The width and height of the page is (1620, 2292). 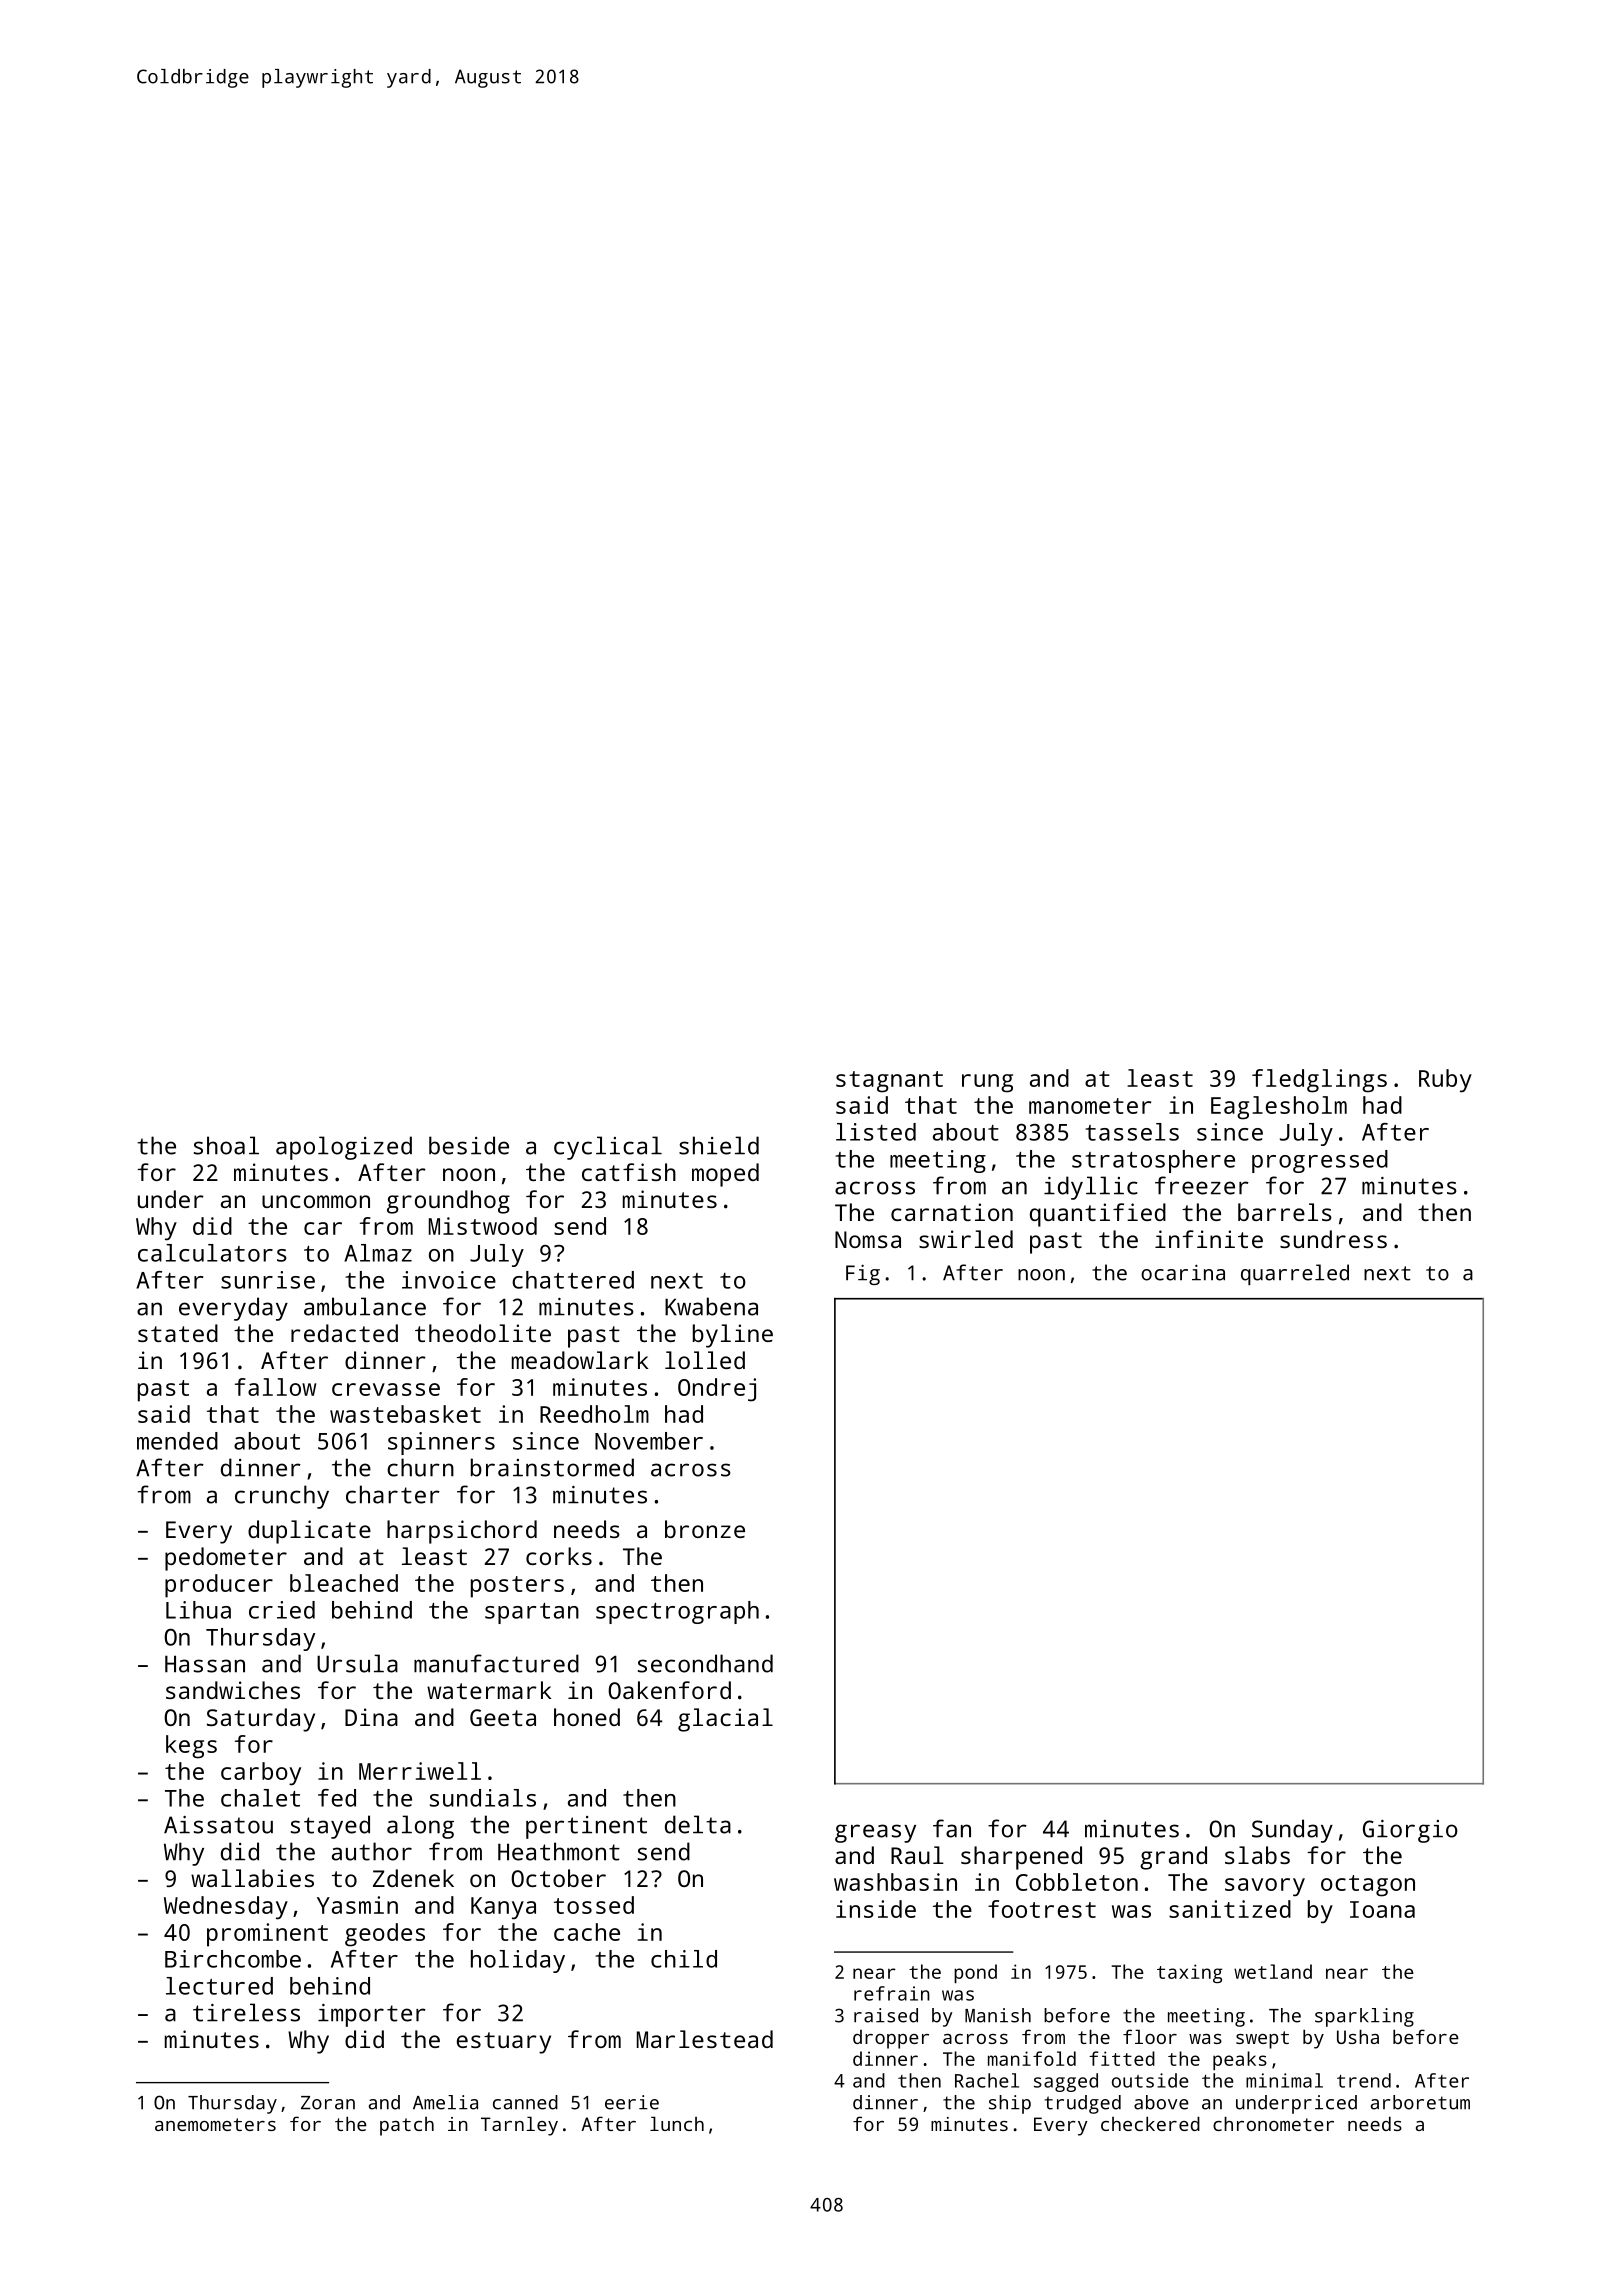 I want to click on duplicate, so click(x=309, y=1532).
